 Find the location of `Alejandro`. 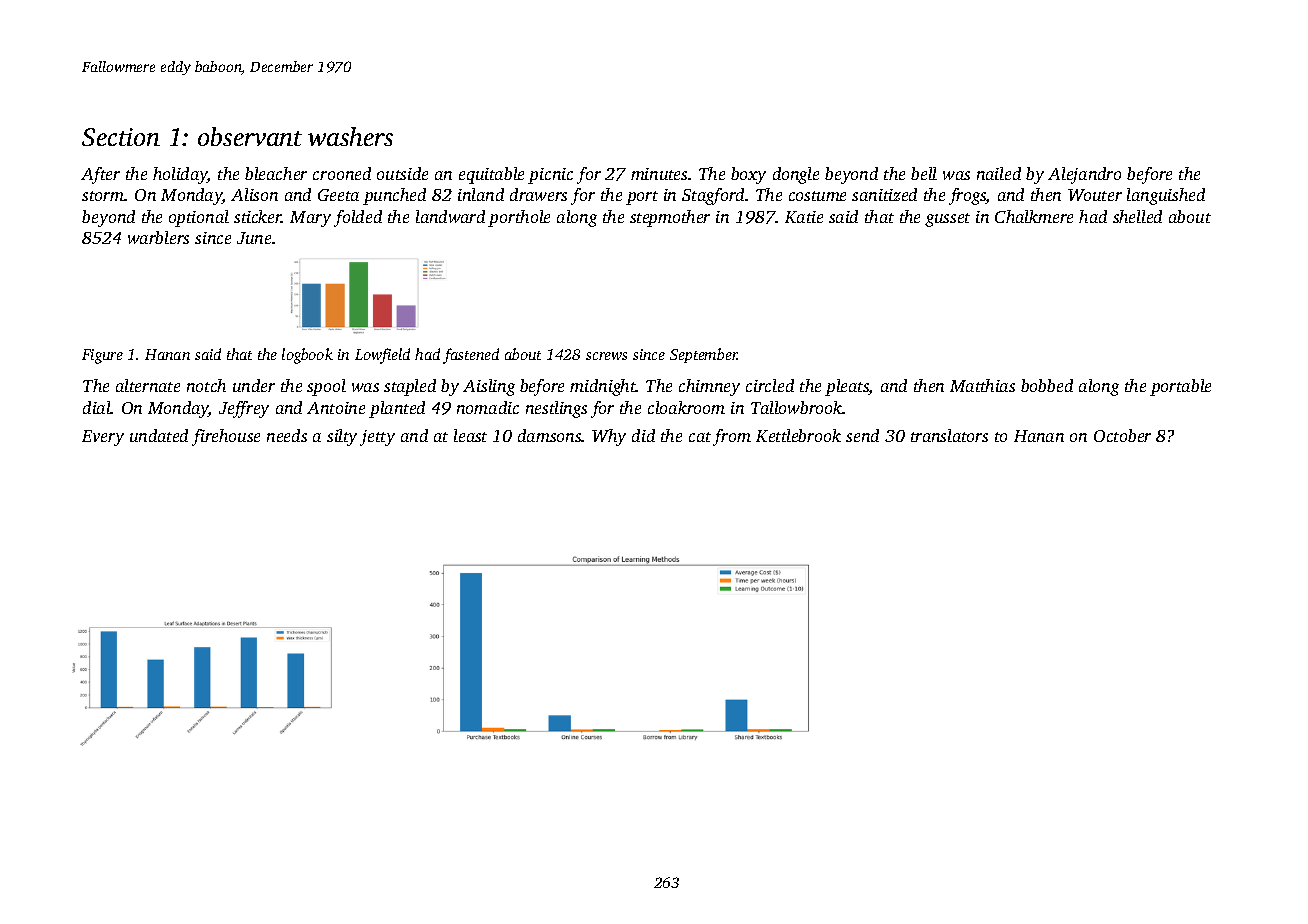

Alejandro is located at coordinates (1084, 175).
